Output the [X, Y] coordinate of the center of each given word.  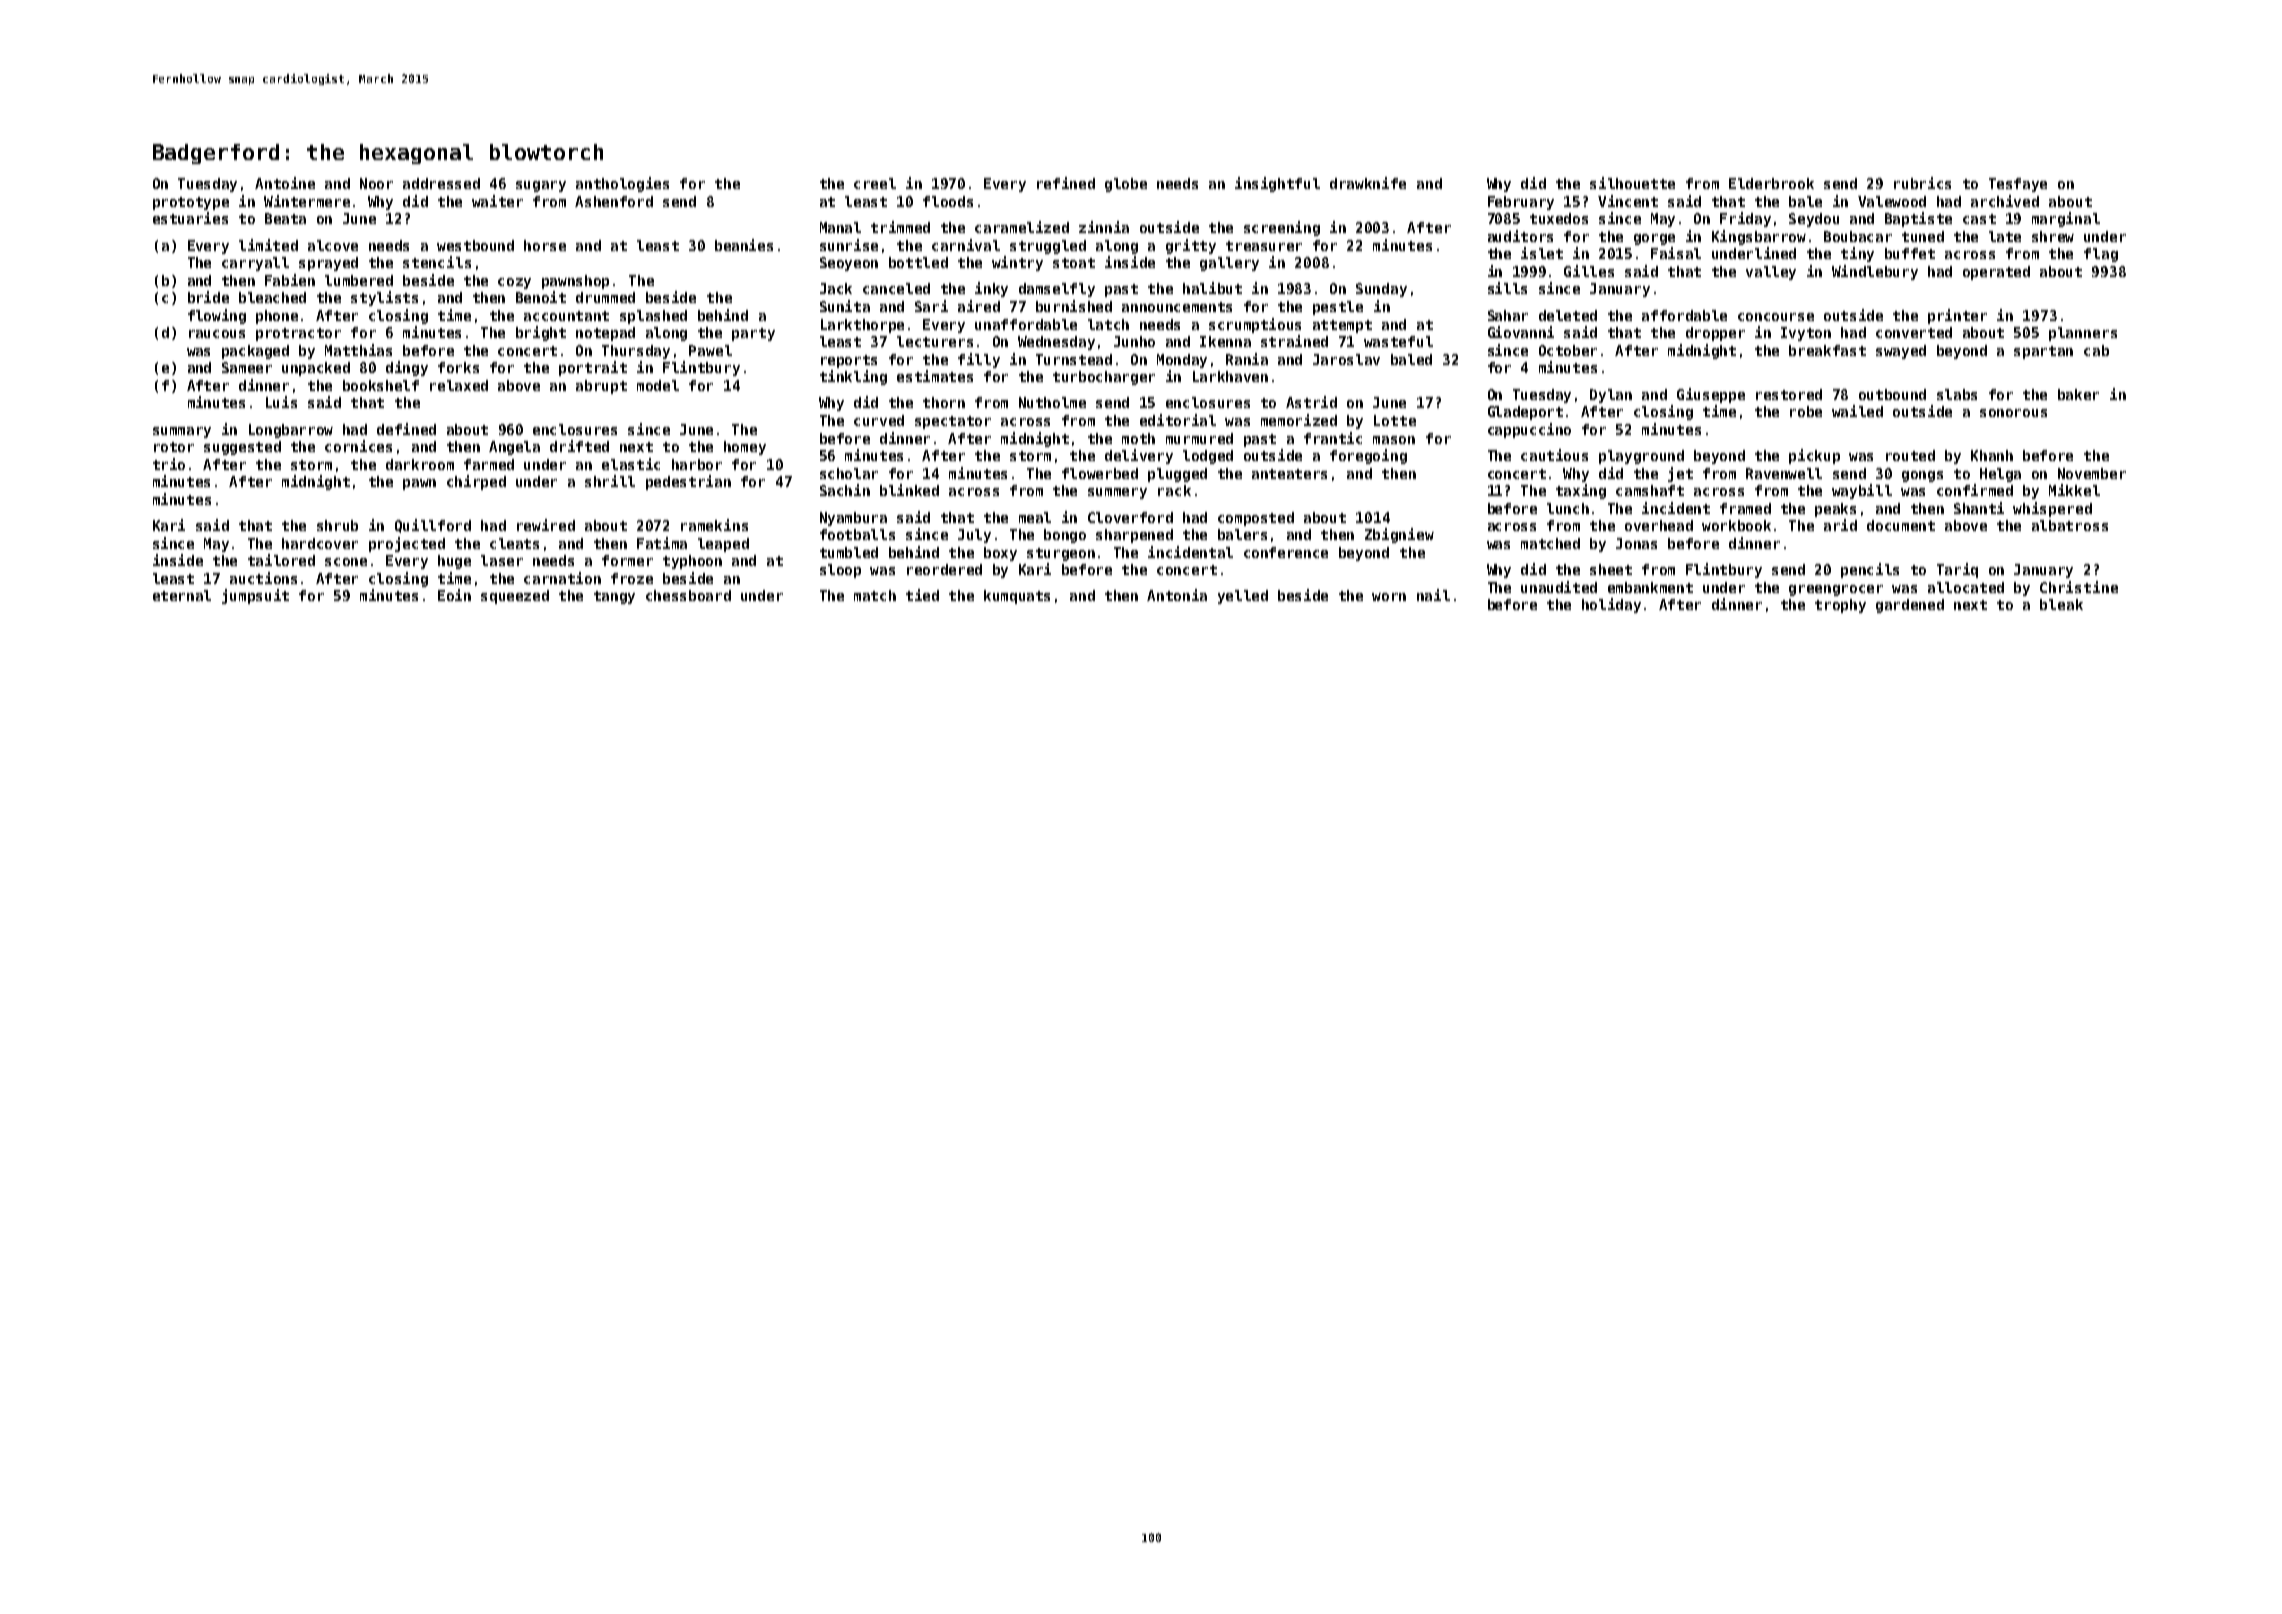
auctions [263, 578]
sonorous [2013, 413]
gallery [1229, 264]
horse [545, 245]
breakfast [1827, 350]
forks [458, 367]
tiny [1857, 254]
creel [875, 183]
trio [169, 464]
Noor [376, 183]
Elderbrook [1771, 183]
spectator [953, 422]
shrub [337, 525]
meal [1035, 517]
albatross [2070, 525]
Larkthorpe [862, 326]
